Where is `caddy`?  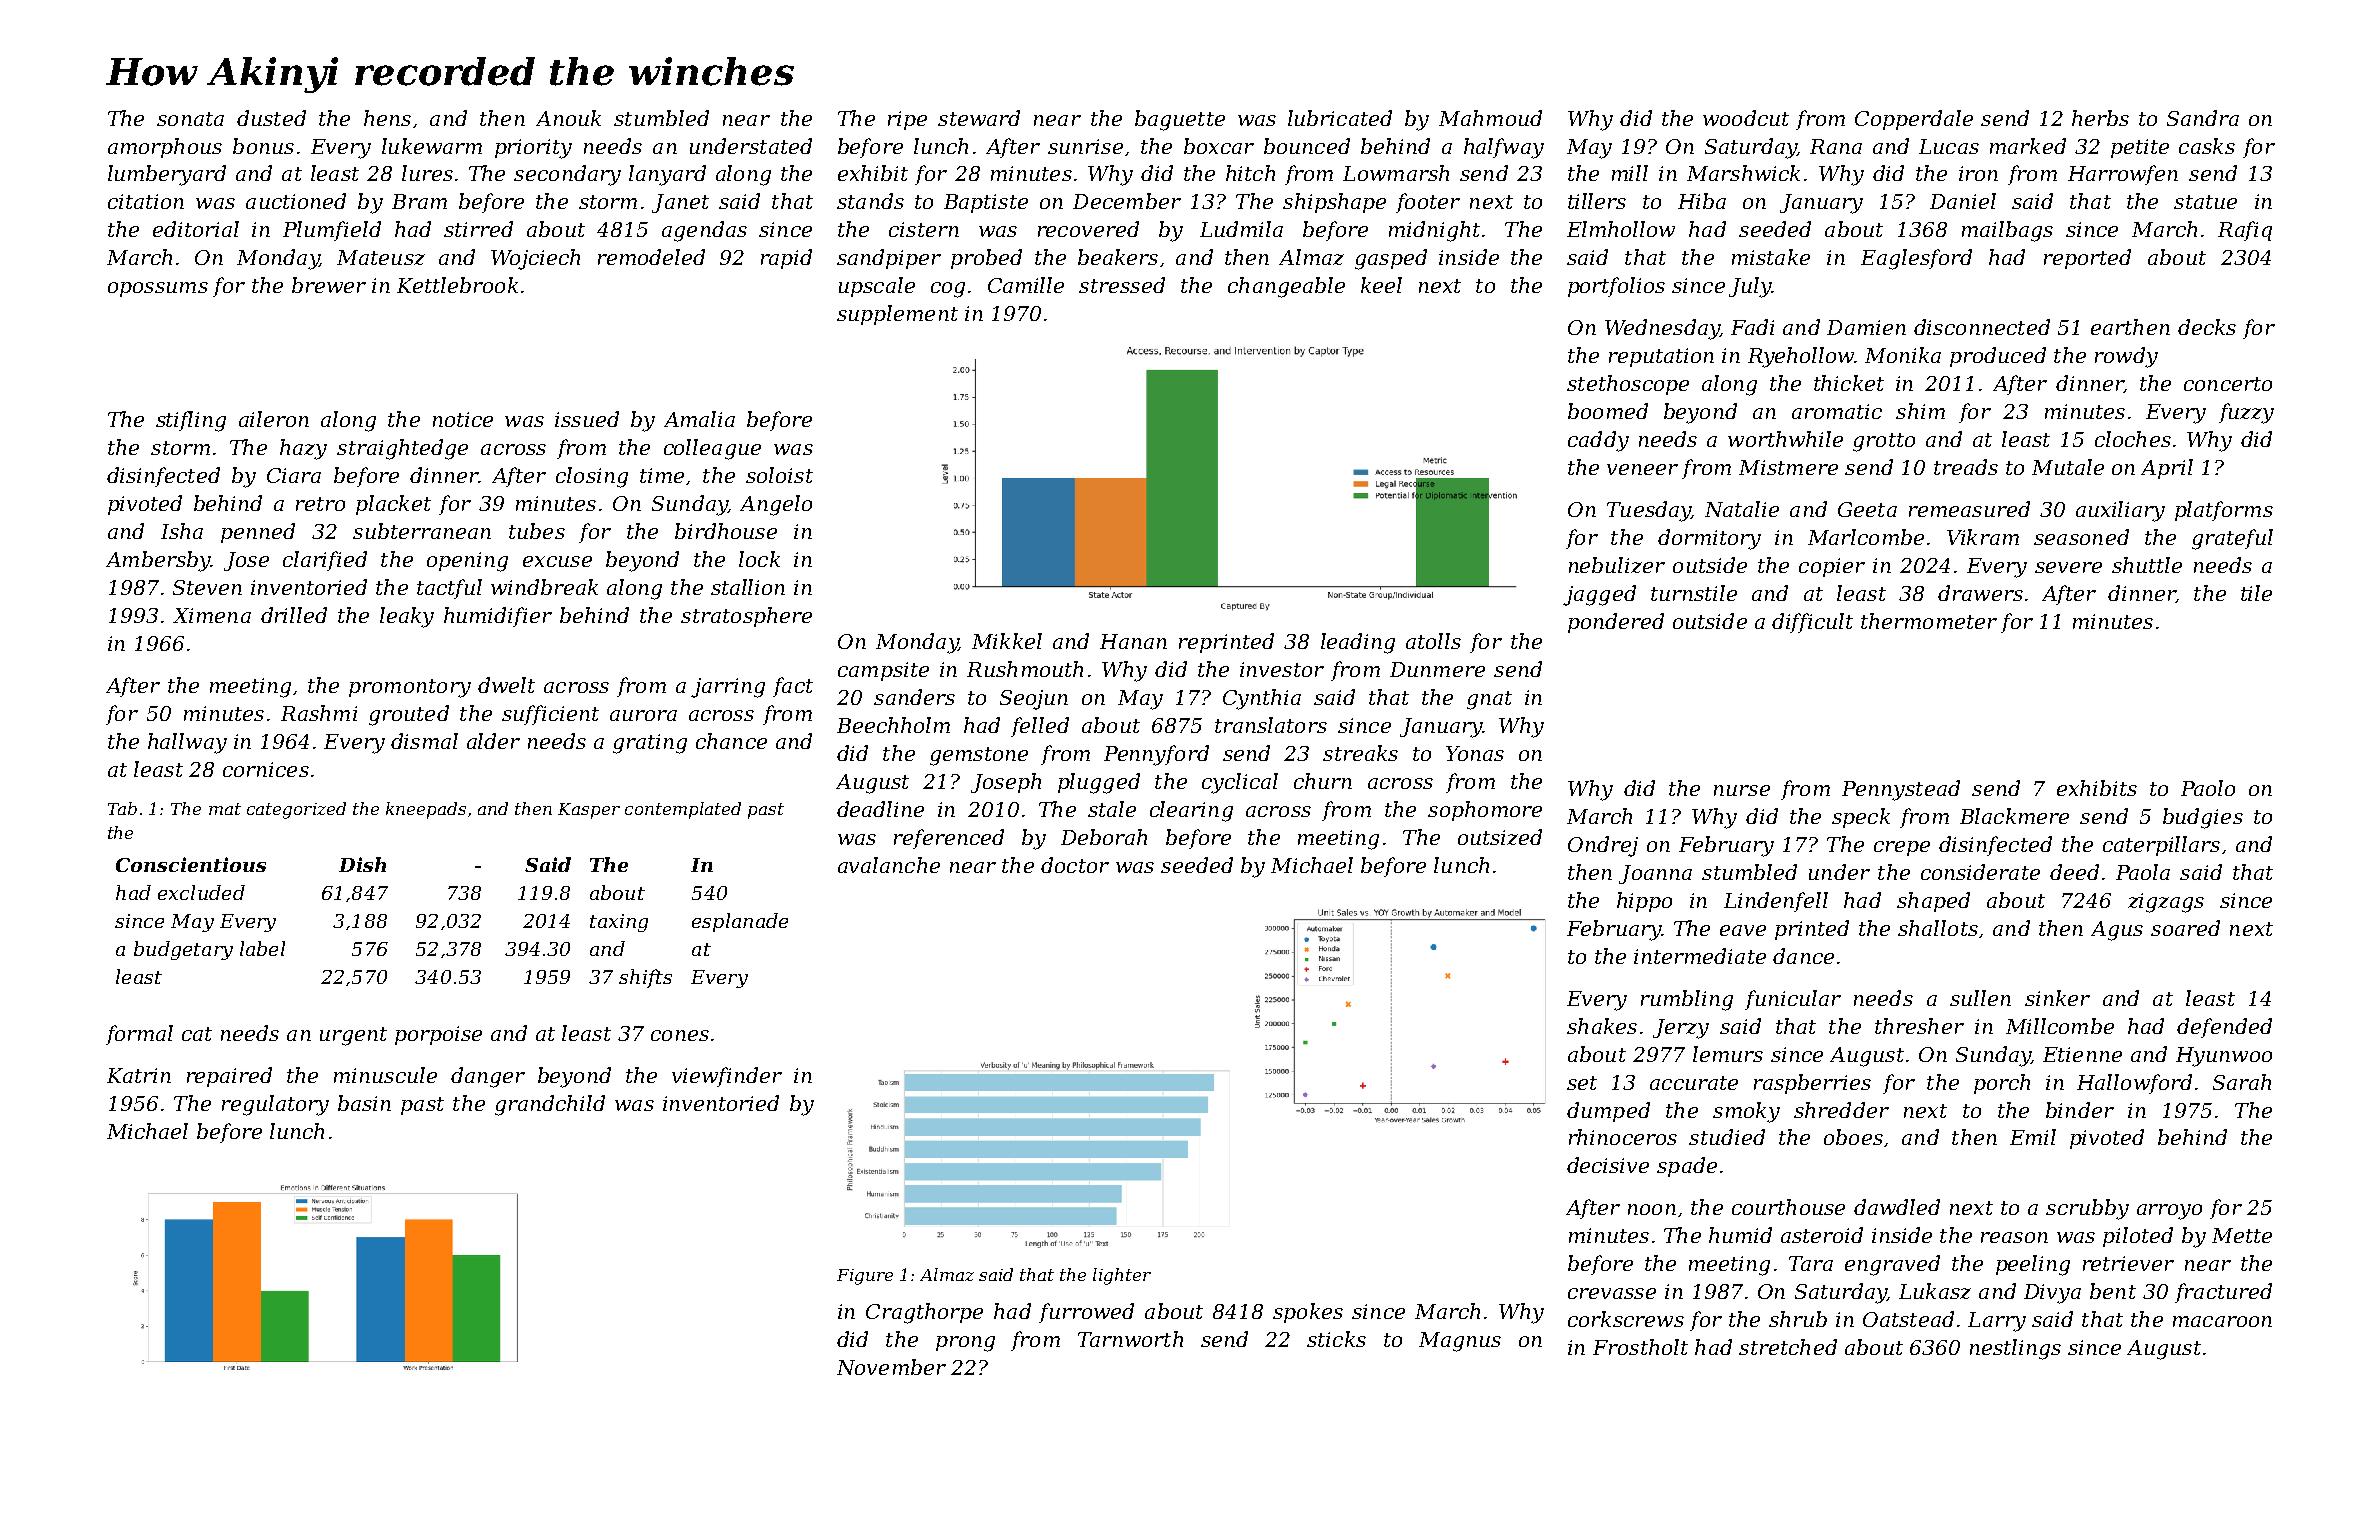
caddy is located at coordinates (1598, 441).
